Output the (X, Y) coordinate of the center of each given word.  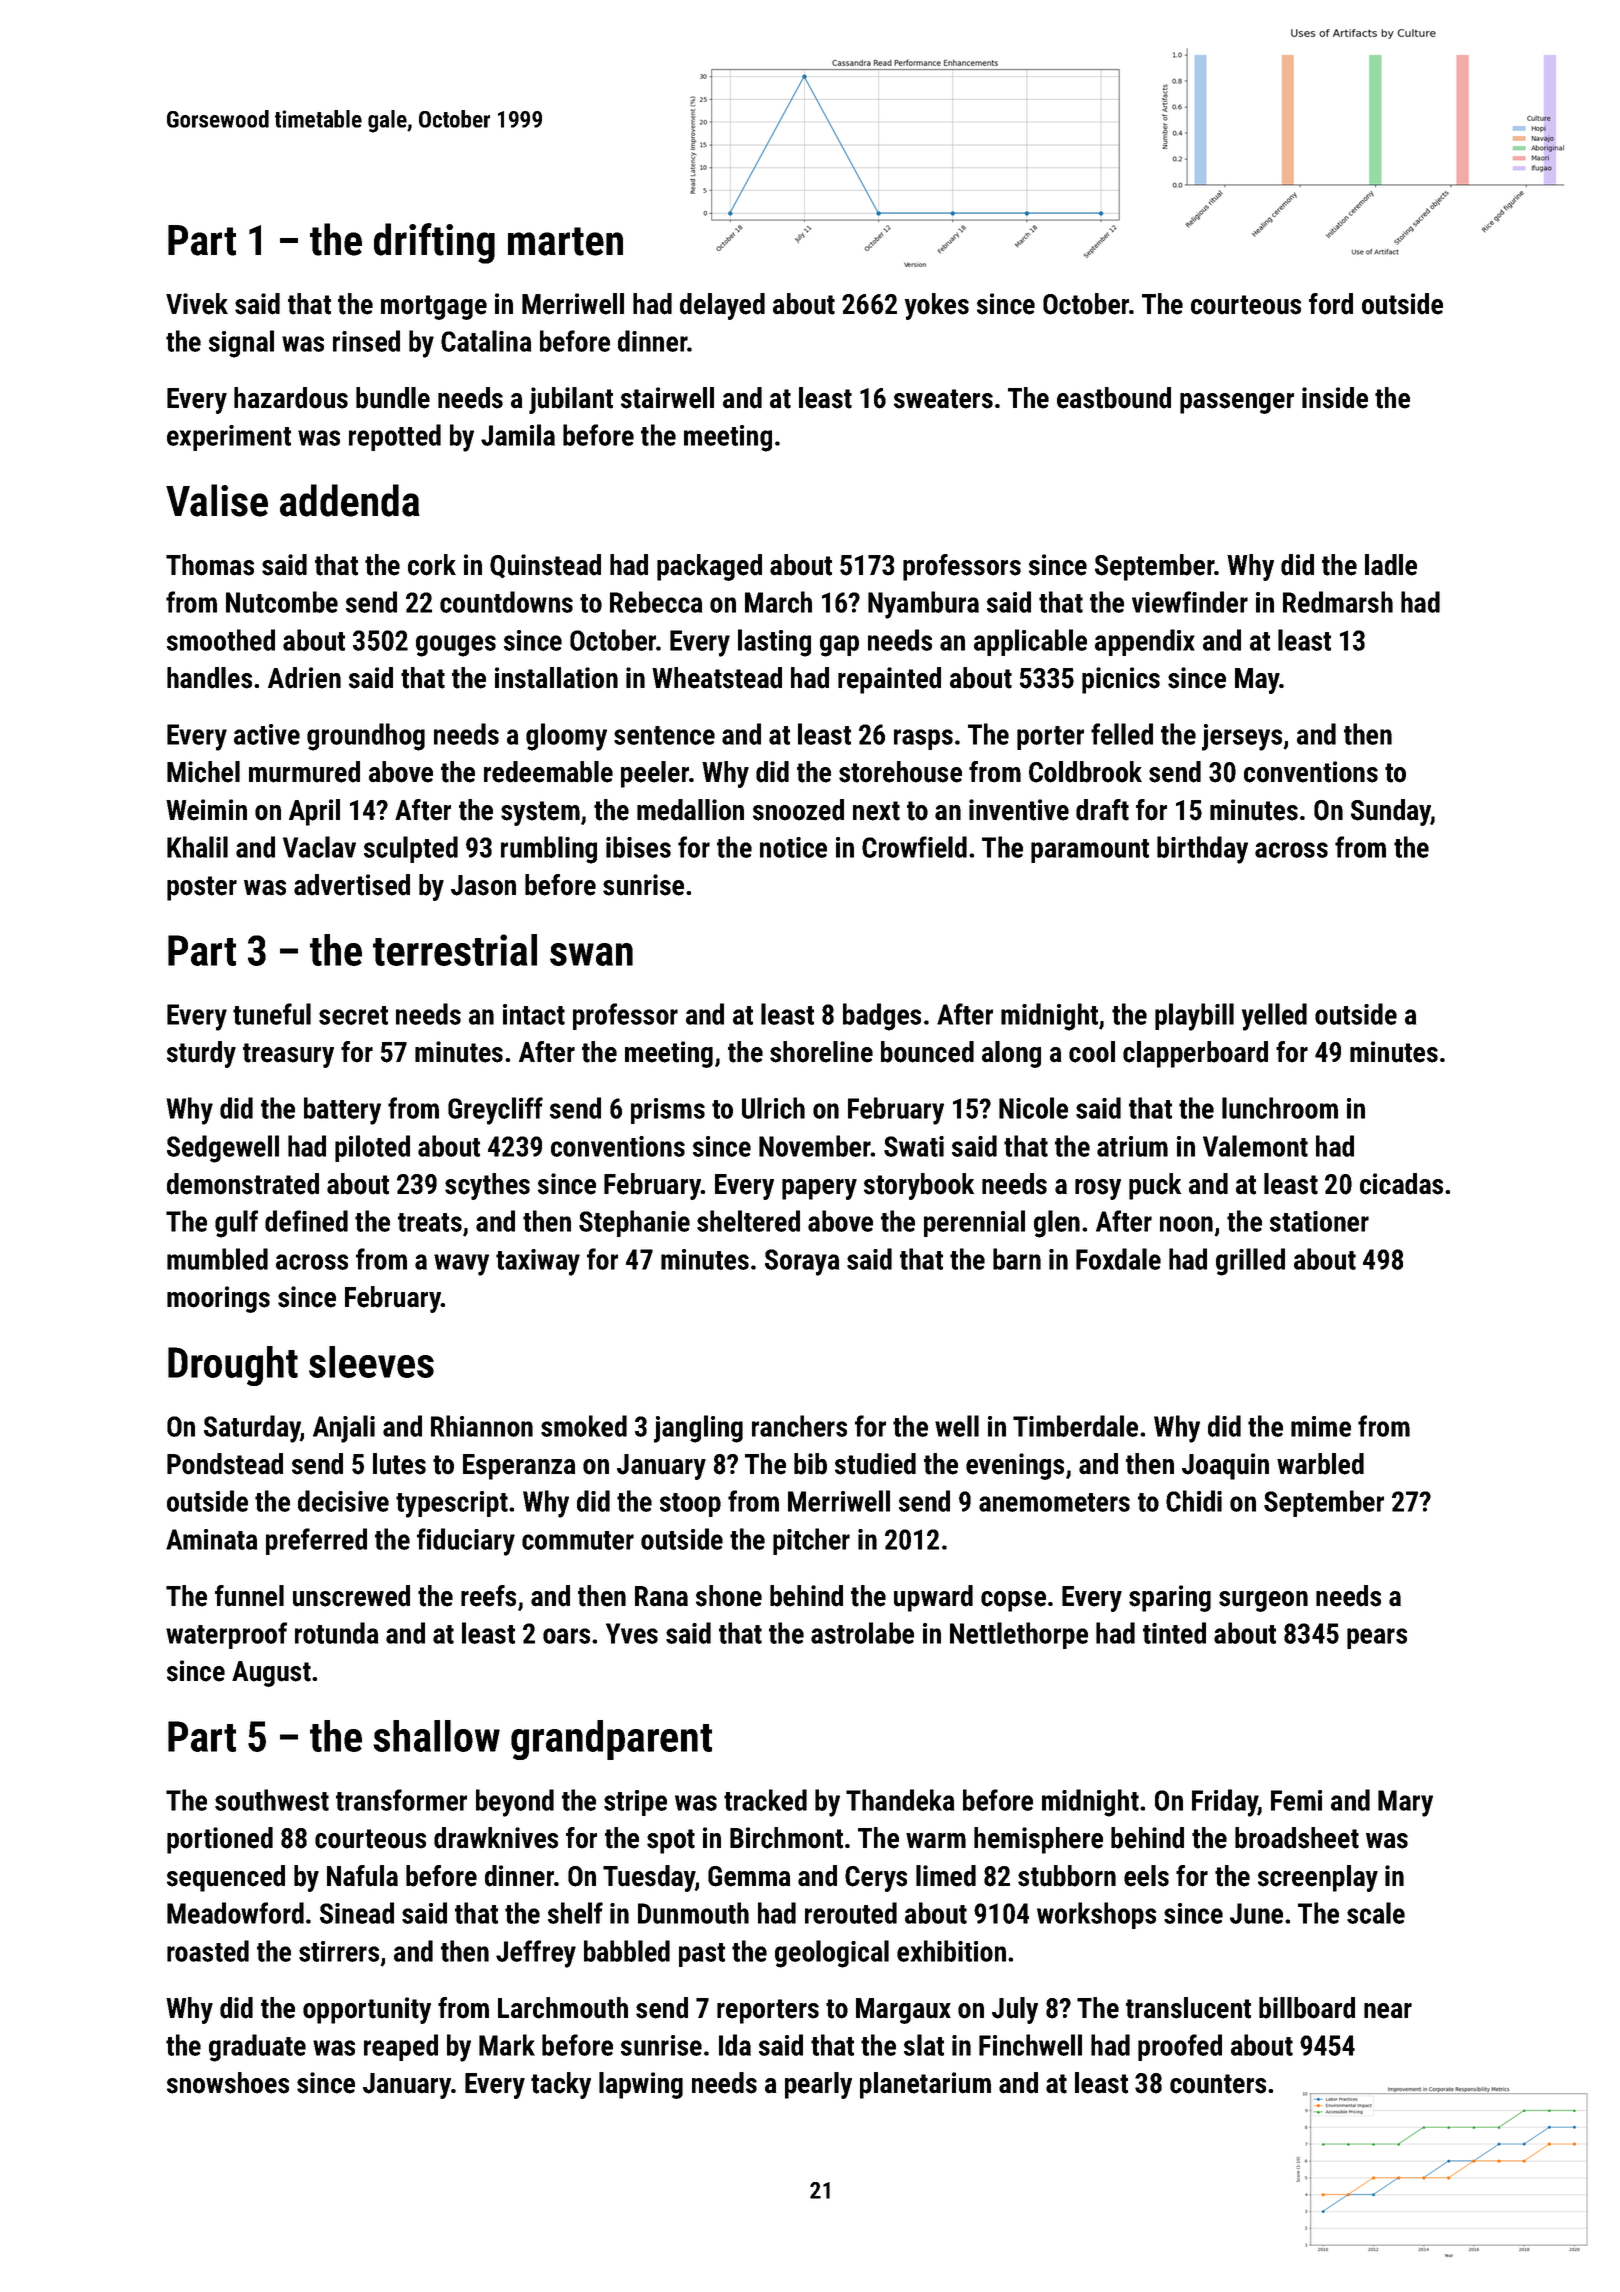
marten (565, 241)
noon (1186, 1224)
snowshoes (228, 2083)
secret (353, 1015)
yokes (936, 306)
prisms (668, 1111)
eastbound (1114, 398)
